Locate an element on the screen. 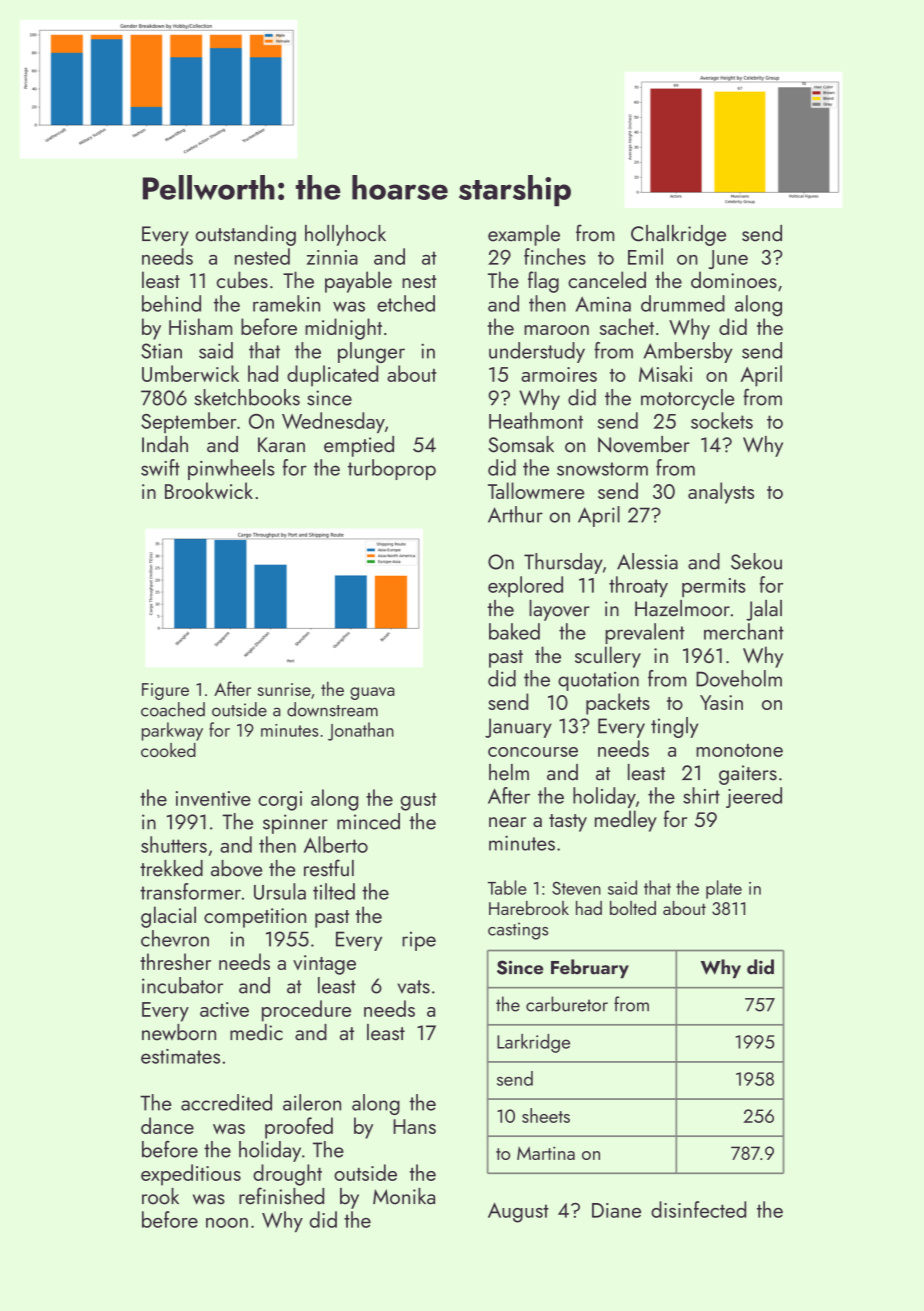 Image resolution: width=924 pixels, height=1311 pixels. Monika is located at coordinates (404, 1196).
